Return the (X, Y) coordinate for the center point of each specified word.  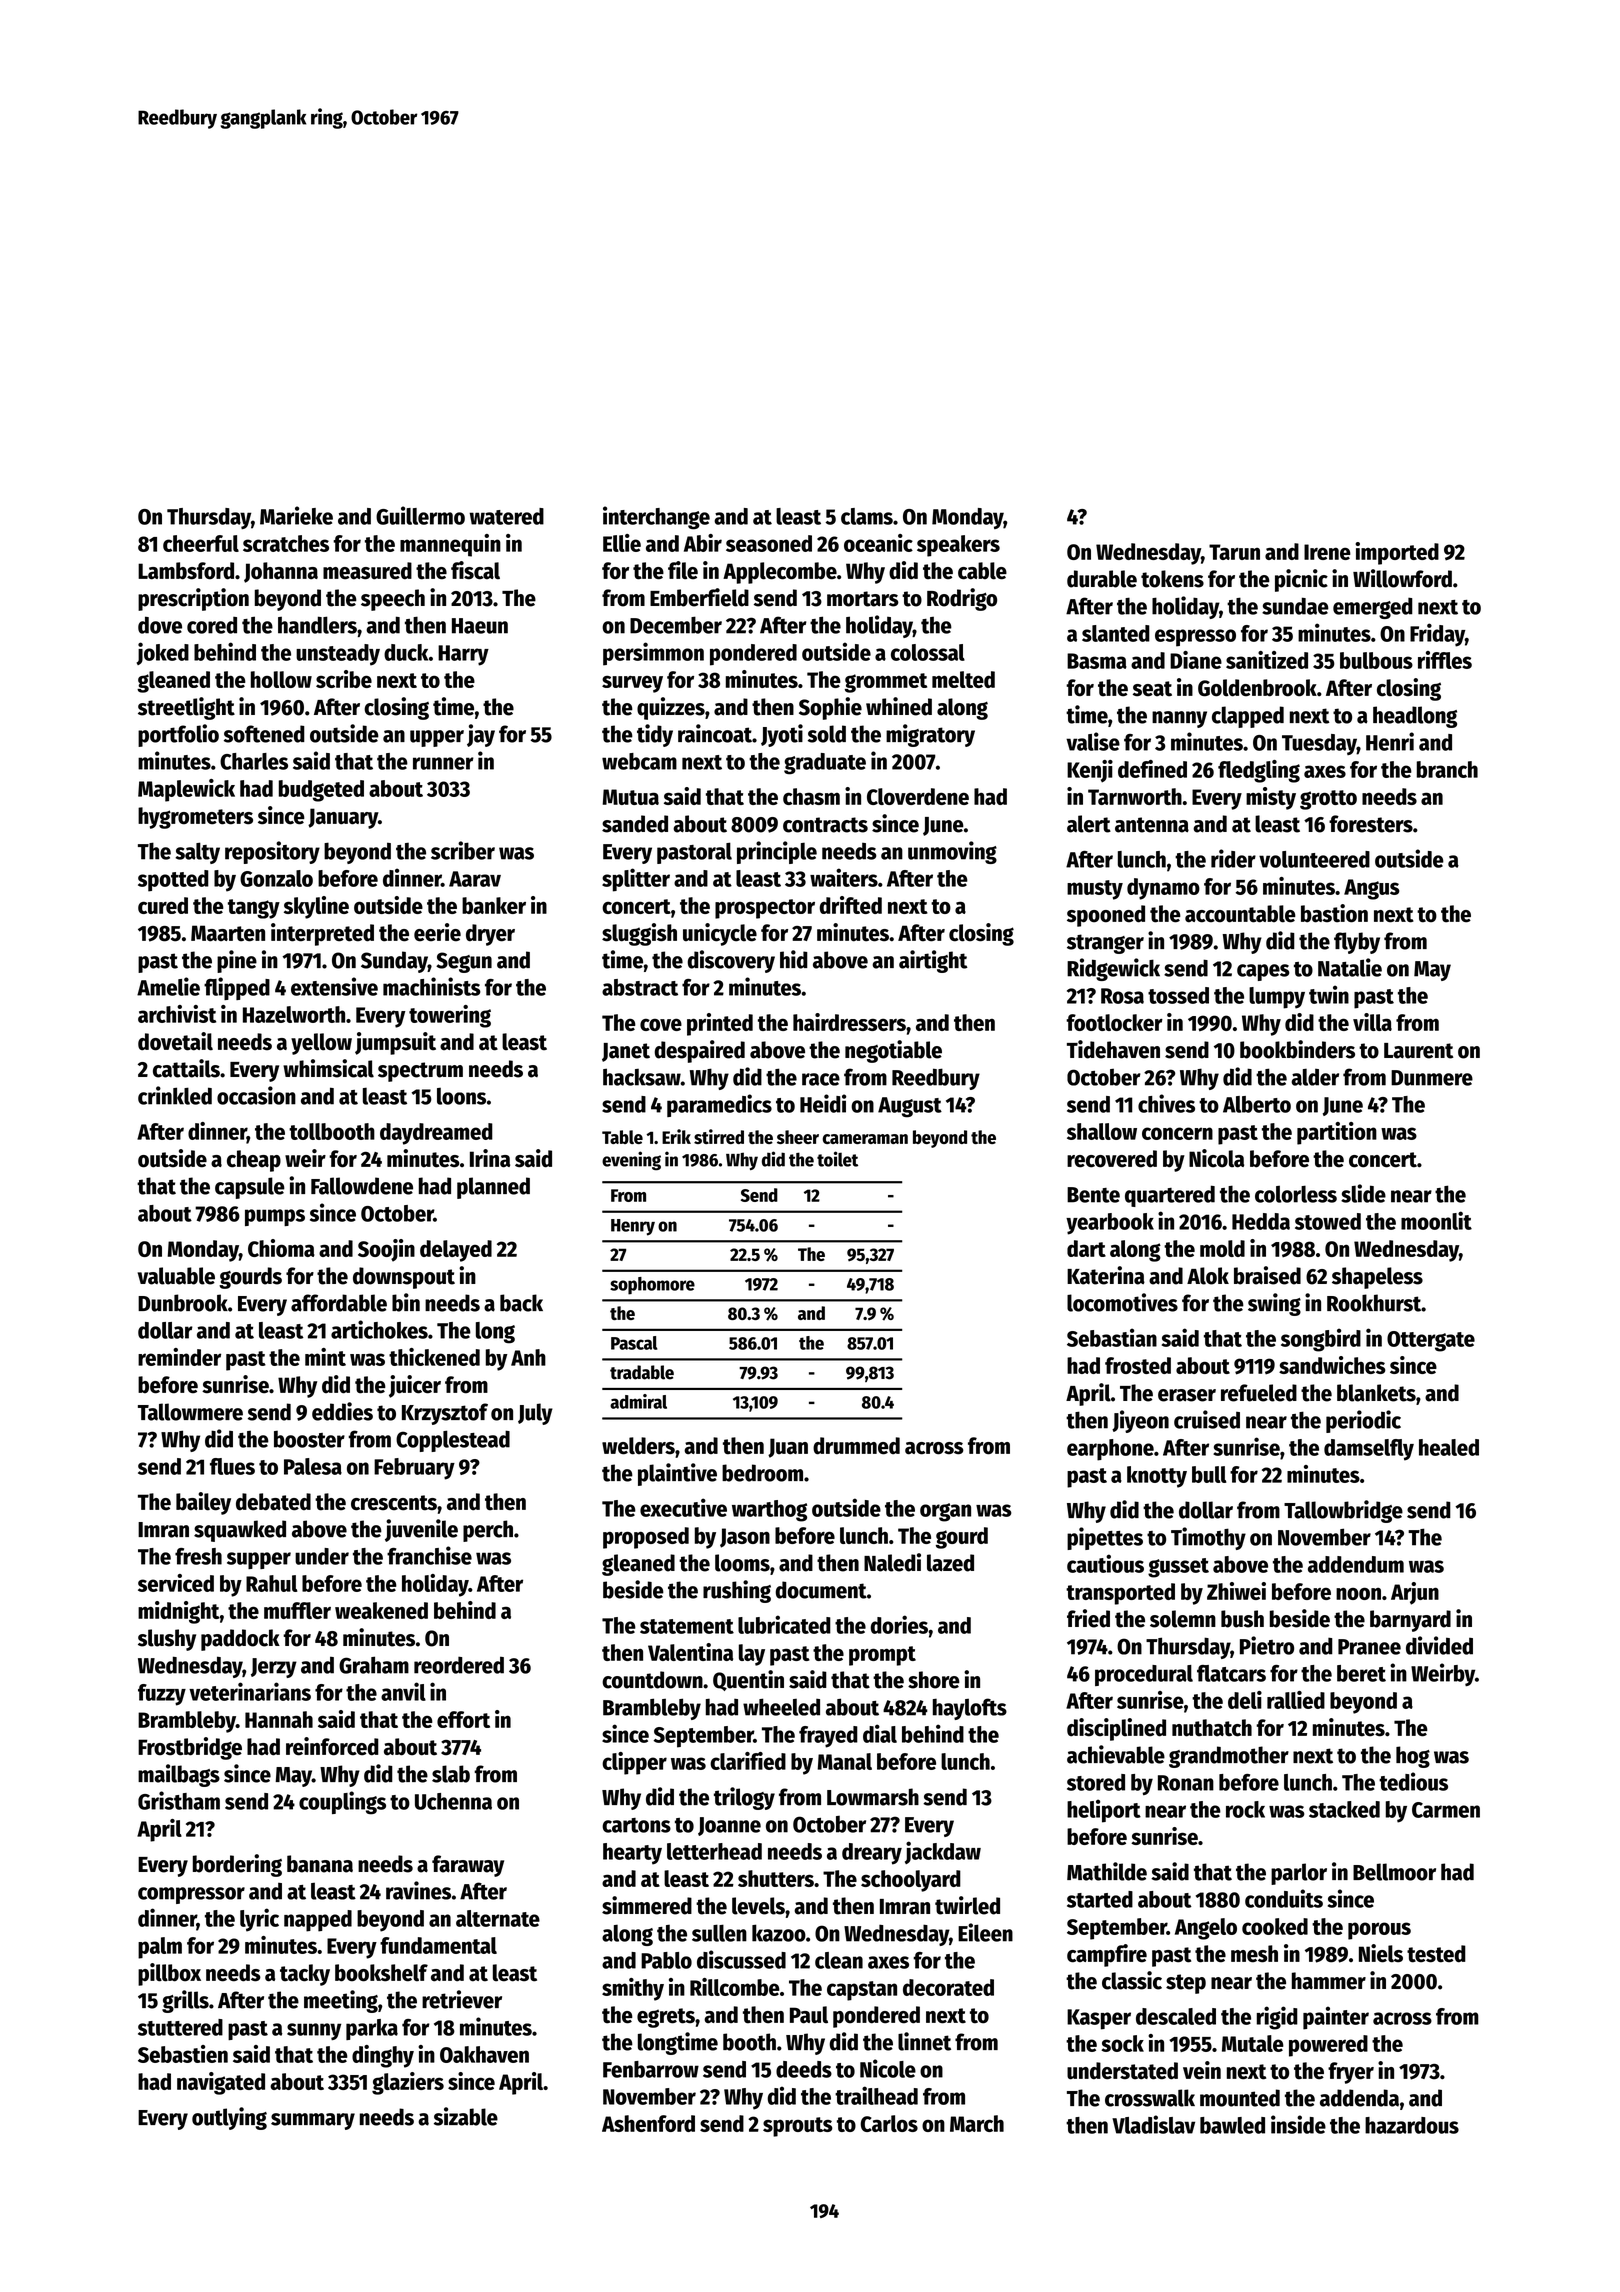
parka (372, 2029)
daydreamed (436, 1134)
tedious (1413, 1781)
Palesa (313, 1466)
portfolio (178, 735)
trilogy (744, 1798)
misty (1271, 798)
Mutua (630, 797)
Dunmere (1432, 1078)
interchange (656, 518)
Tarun (1234, 552)
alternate (498, 1918)
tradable (642, 1372)
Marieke (296, 515)
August (910, 1107)
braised (1267, 1275)
